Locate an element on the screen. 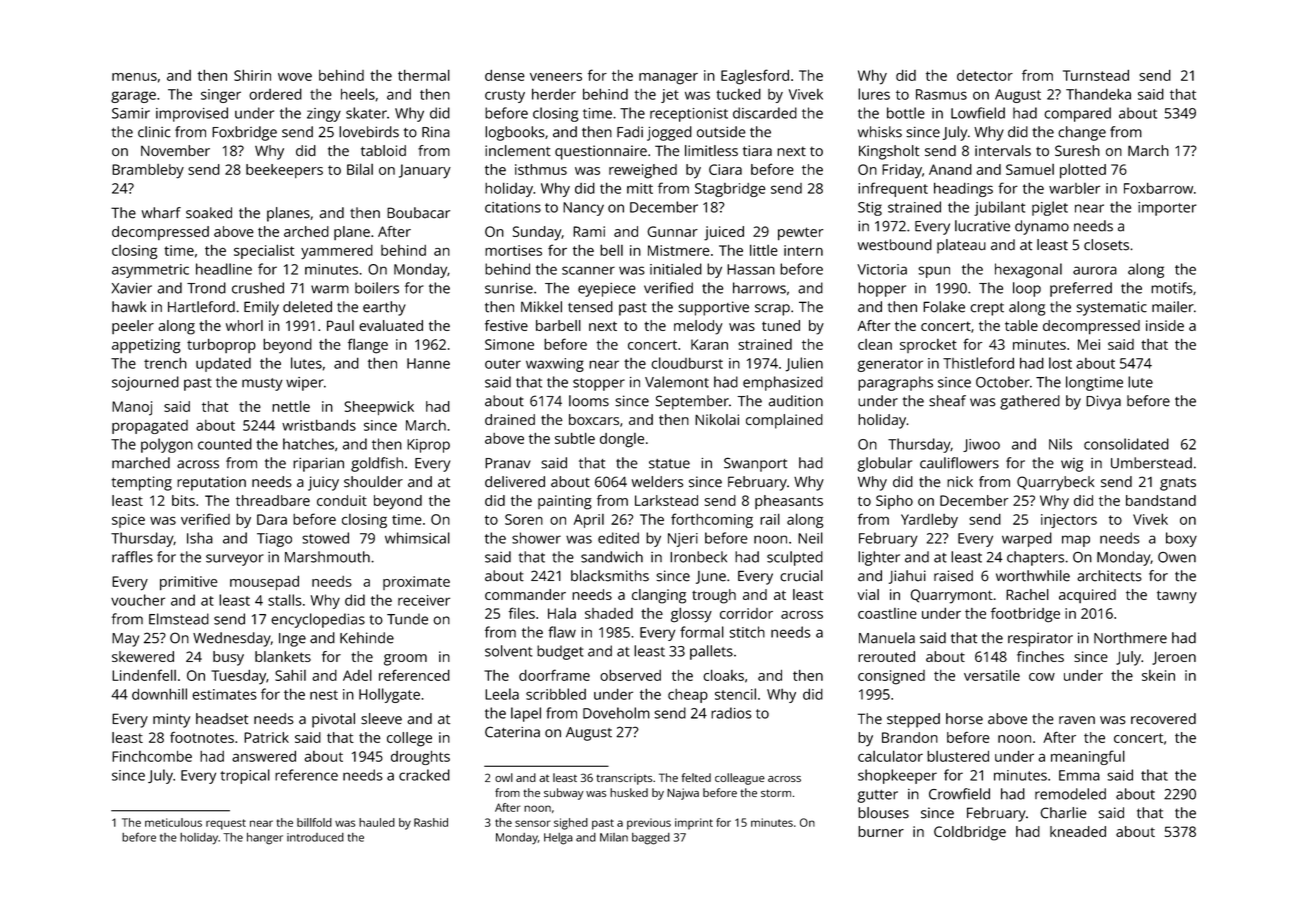  warm is located at coordinates (330, 289).
